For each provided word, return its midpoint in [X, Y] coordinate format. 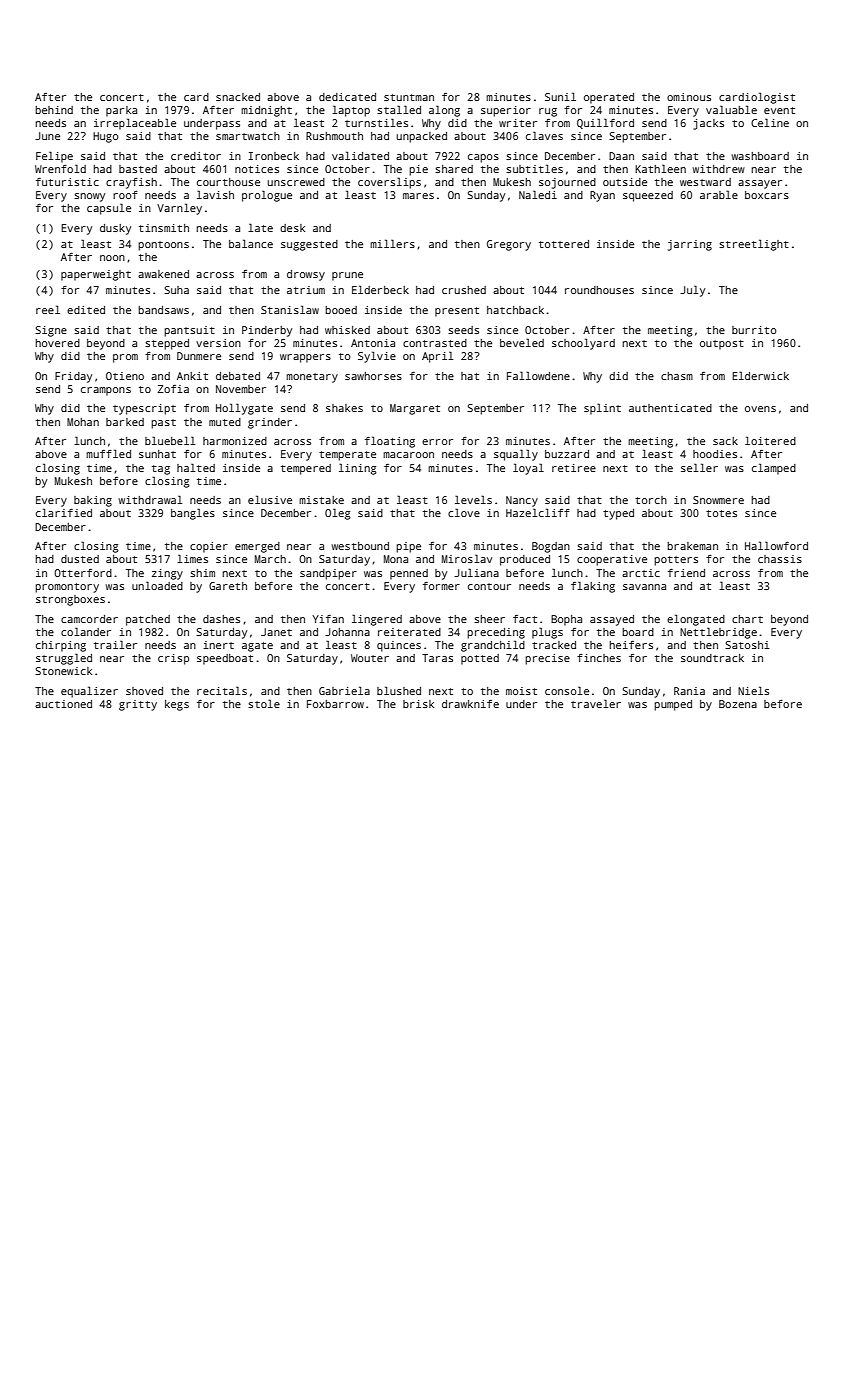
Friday [73, 377]
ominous [689, 97]
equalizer [89, 692]
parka [121, 111]
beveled [522, 342]
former [441, 586]
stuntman [409, 97]
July [692, 291]
